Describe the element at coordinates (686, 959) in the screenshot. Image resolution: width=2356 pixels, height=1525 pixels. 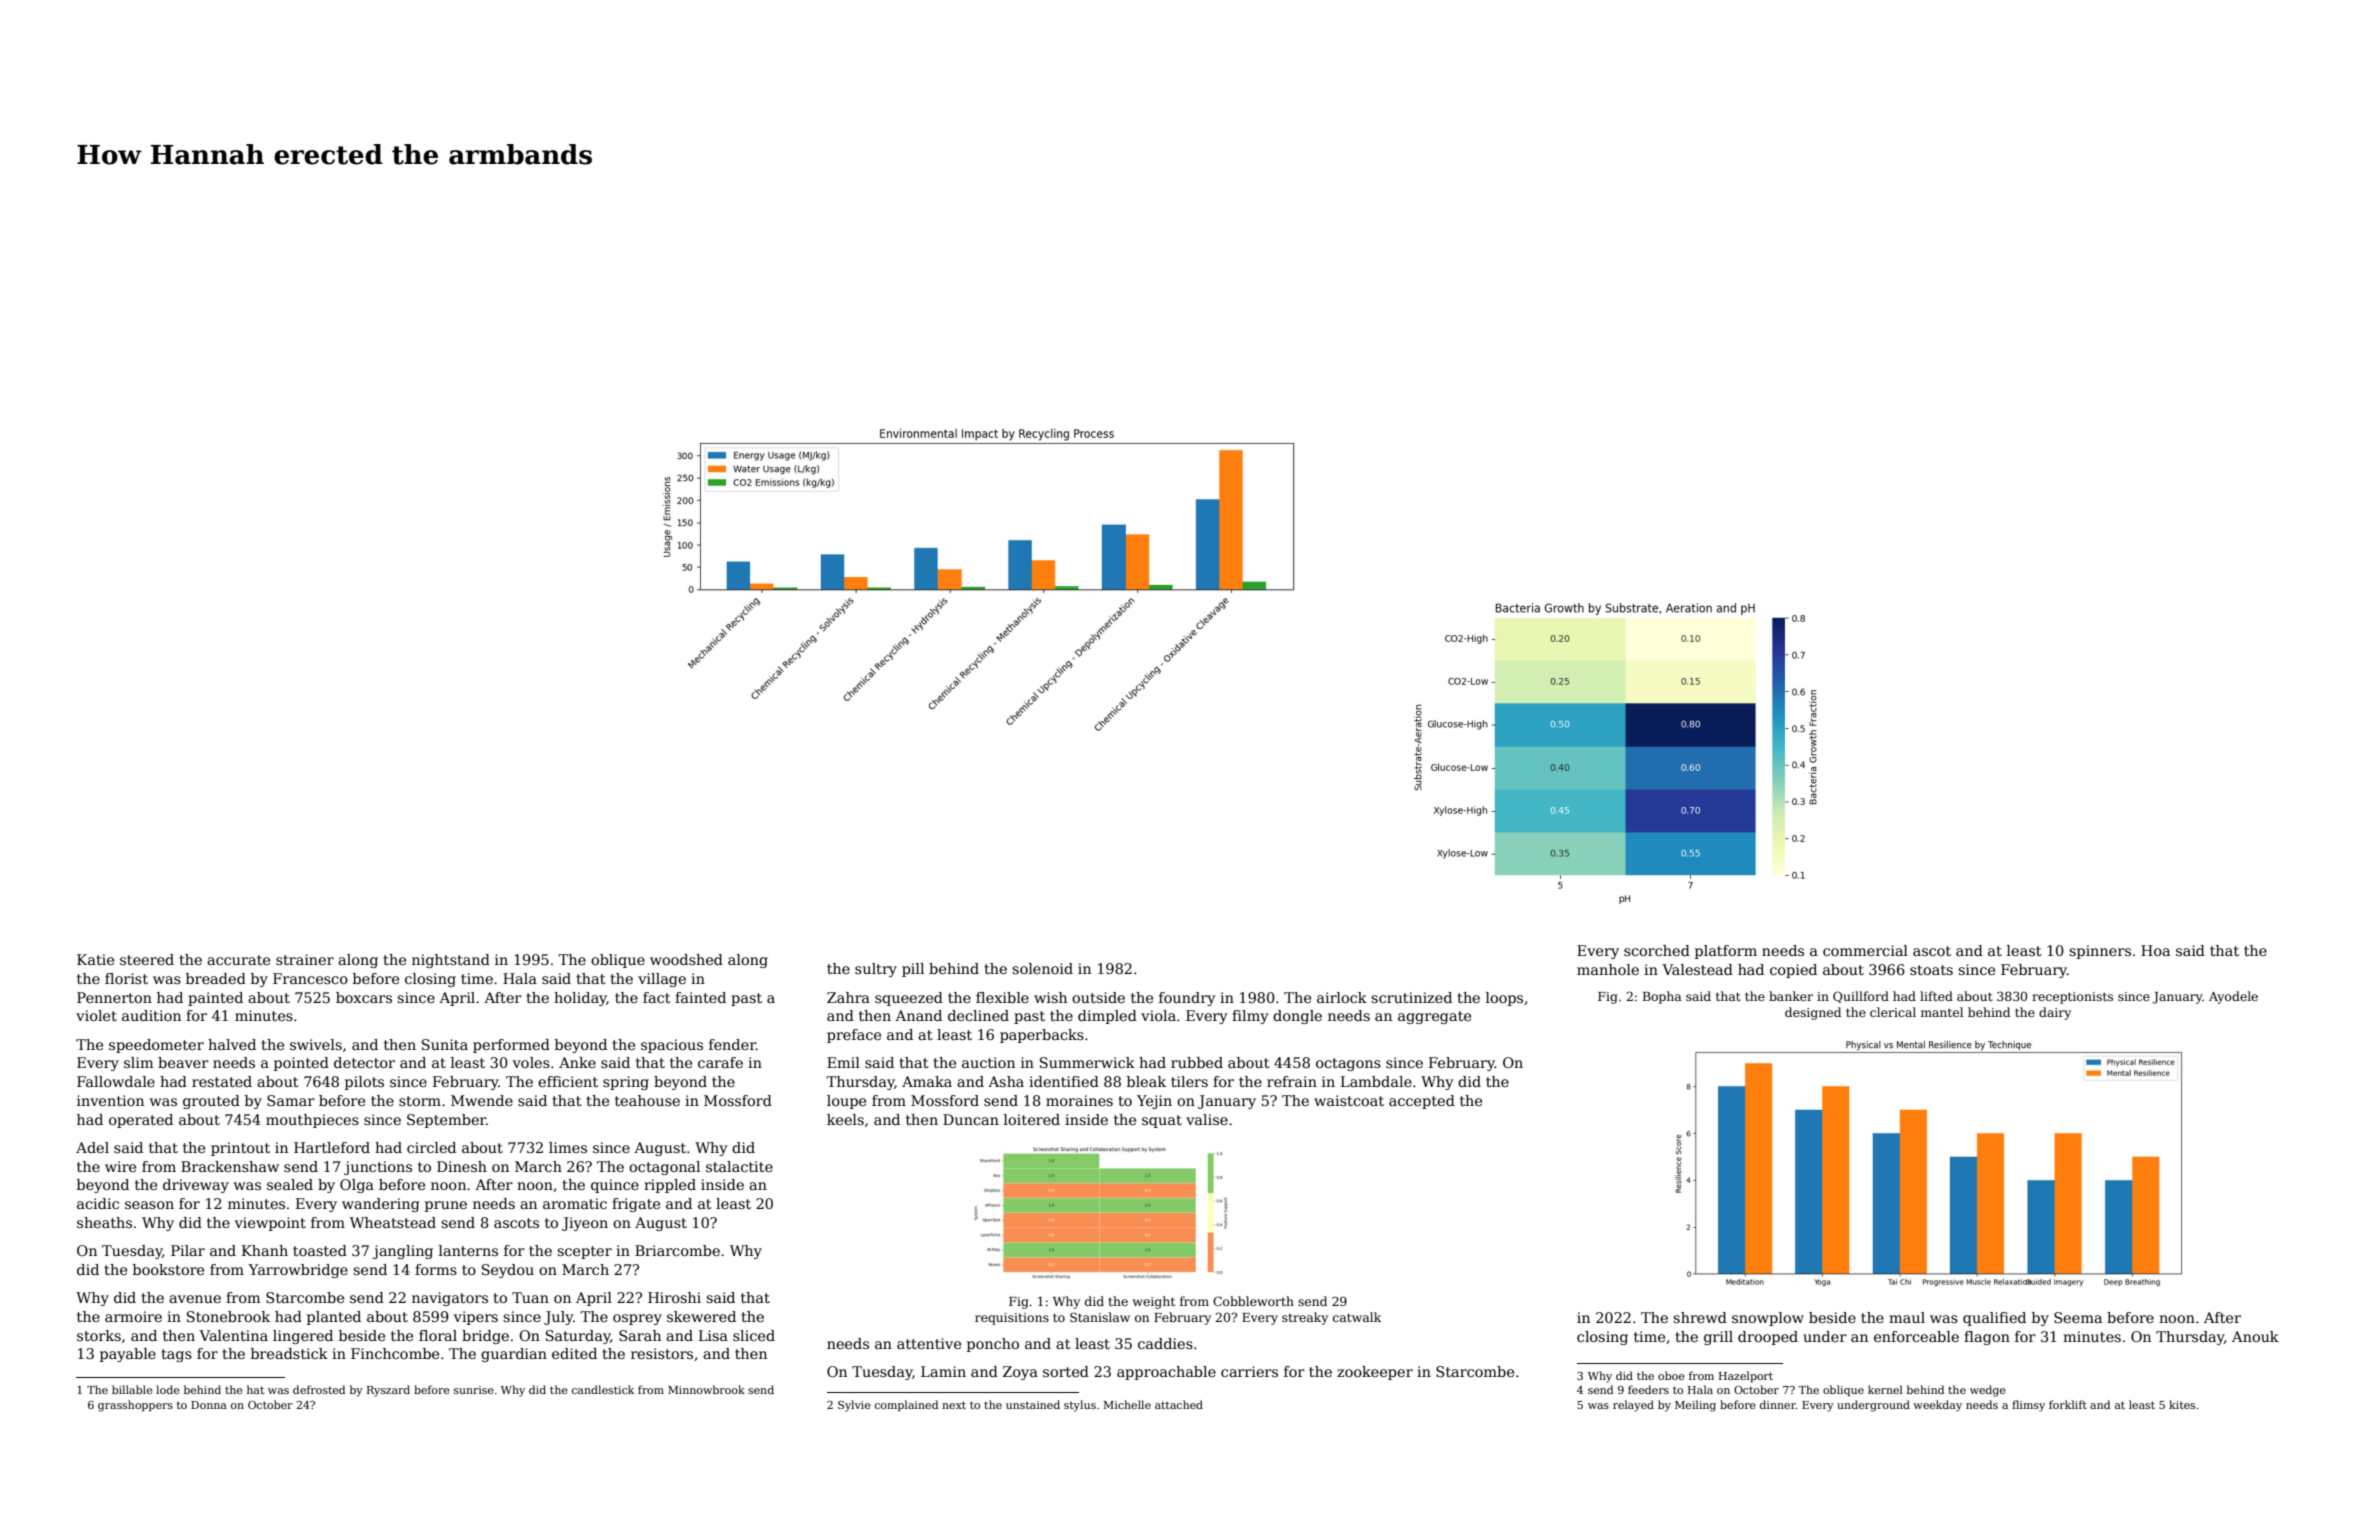
I see `woodshed` at that location.
